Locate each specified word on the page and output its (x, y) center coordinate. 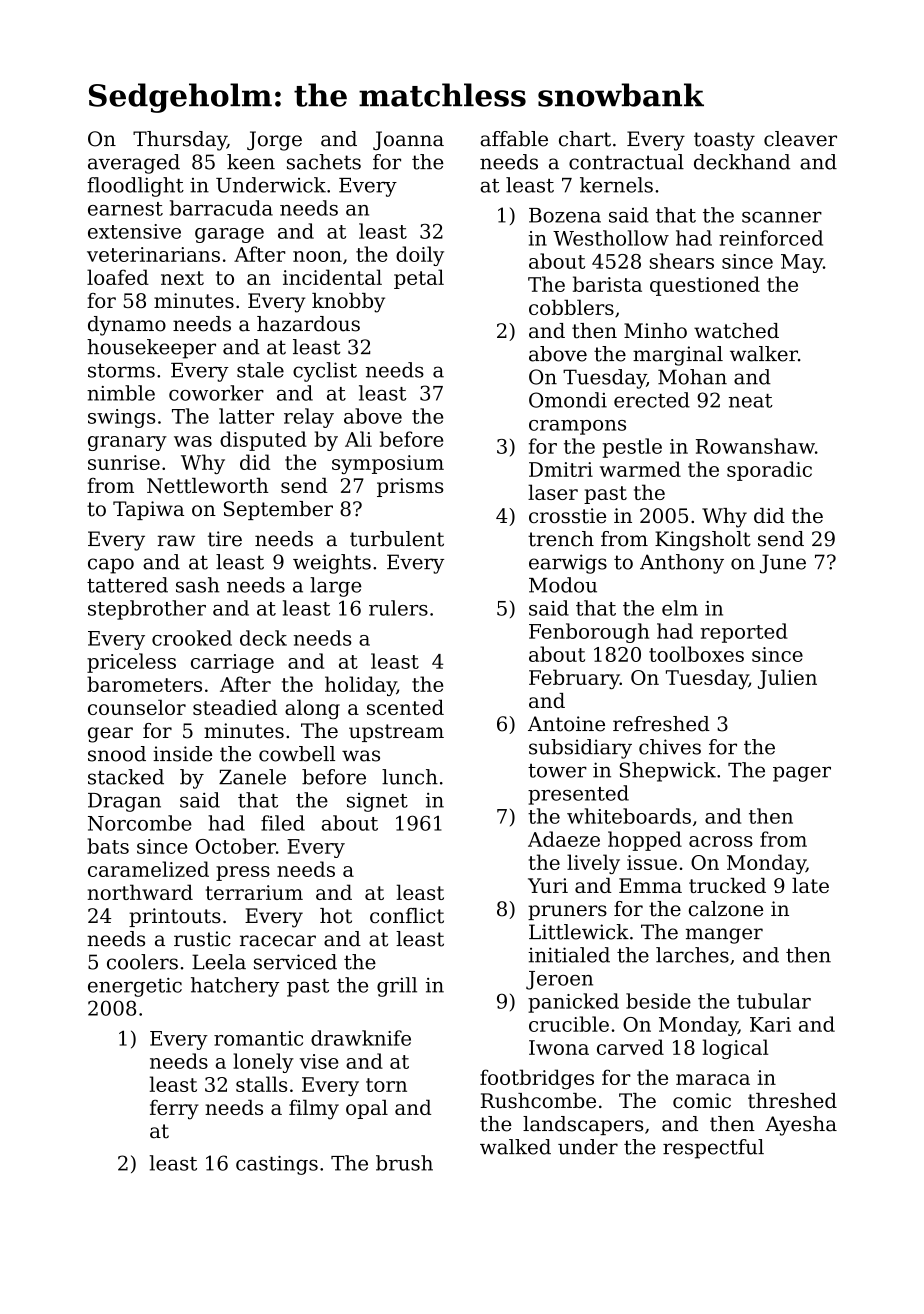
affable (514, 139)
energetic (135, 987)
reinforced (771, 238)
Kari (770, 1024)
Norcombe (140, 823)
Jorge (274, 141)
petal (419, 279)
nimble (121, 393)
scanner (782, 217)
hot (336, 916)
